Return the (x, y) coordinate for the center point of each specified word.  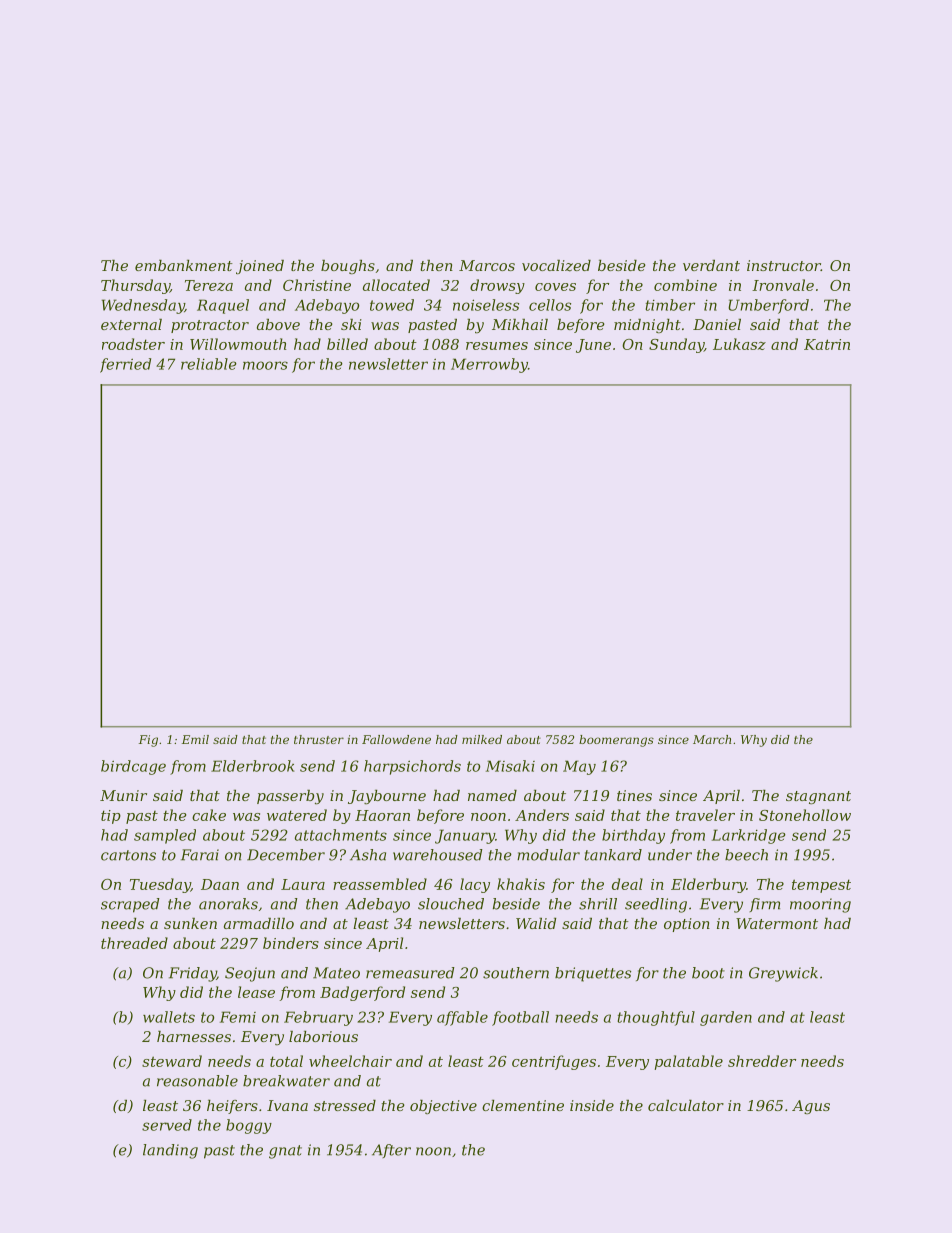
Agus (811, 1107)
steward (172, 1061)
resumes (497, 346)
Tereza (209, 285)
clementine (523, 1105)
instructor (784, 265)
